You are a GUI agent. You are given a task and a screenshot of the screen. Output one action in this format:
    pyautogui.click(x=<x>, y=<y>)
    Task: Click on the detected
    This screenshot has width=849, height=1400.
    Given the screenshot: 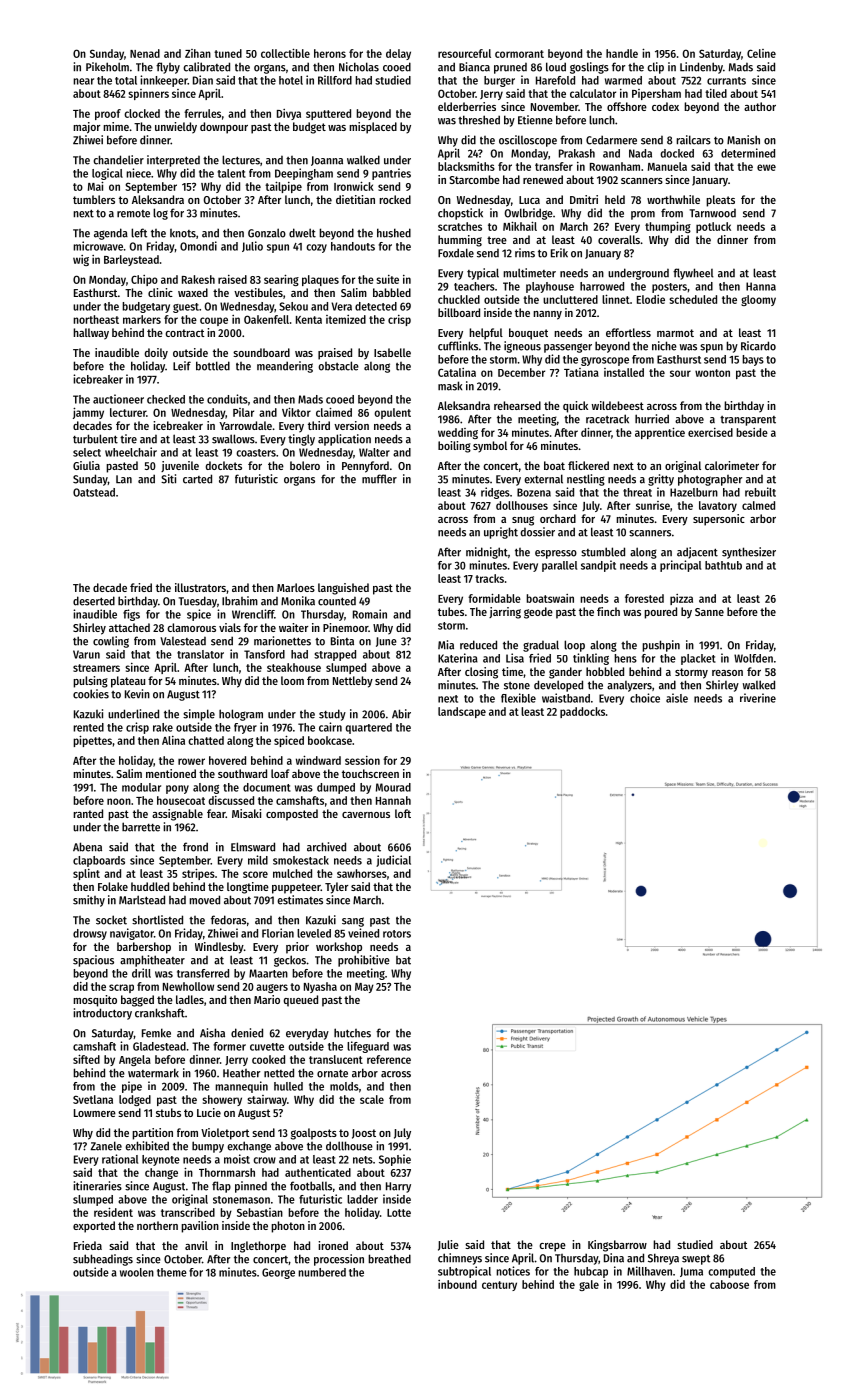 What is the action you would take?
    pyautogui.click(x=376, y=306)
